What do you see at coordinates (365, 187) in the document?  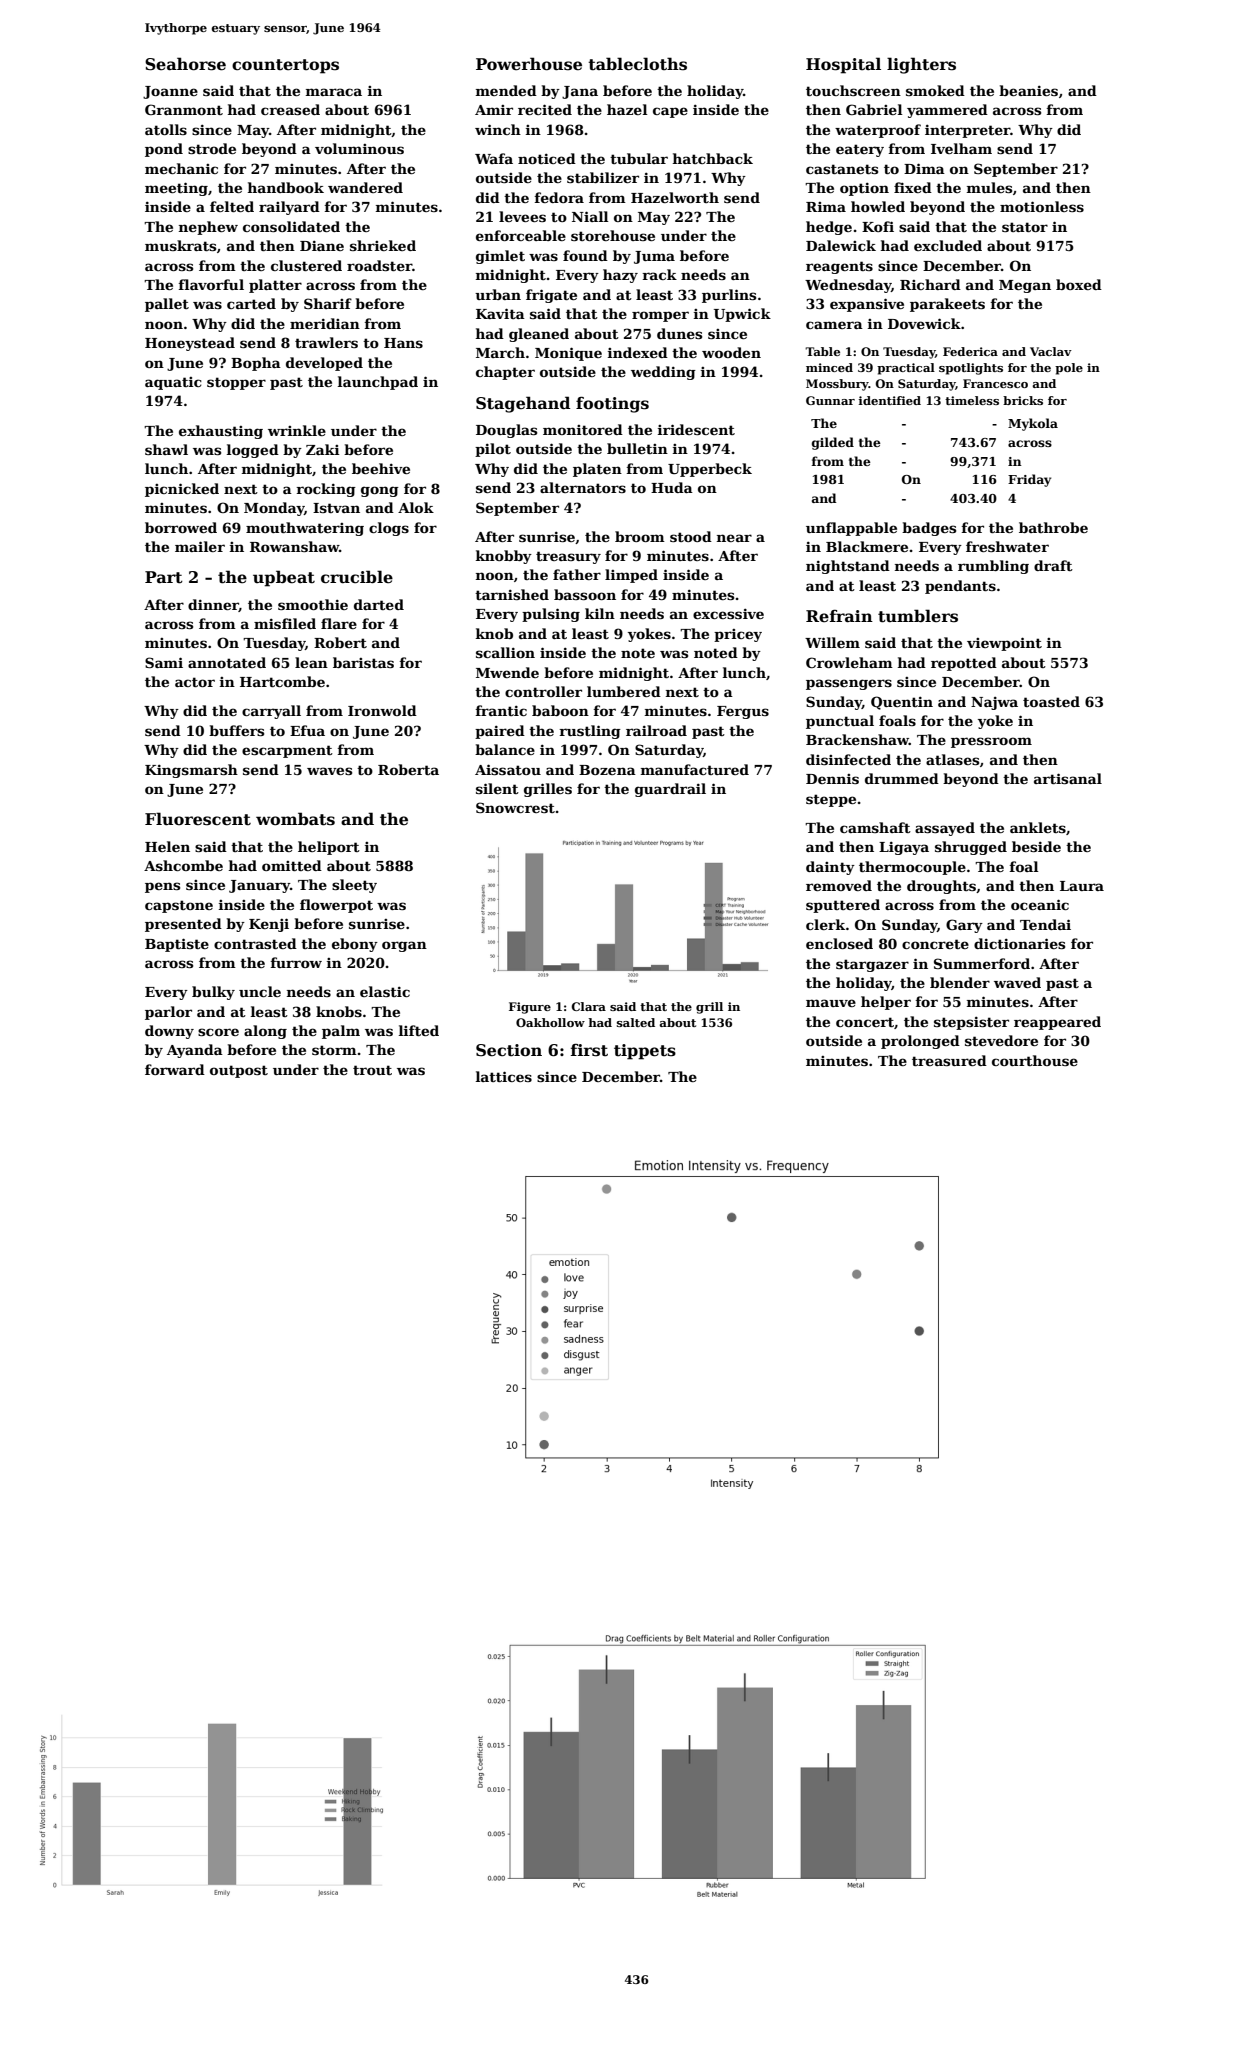 I see `wandered` at bounding box center [365, 187].
